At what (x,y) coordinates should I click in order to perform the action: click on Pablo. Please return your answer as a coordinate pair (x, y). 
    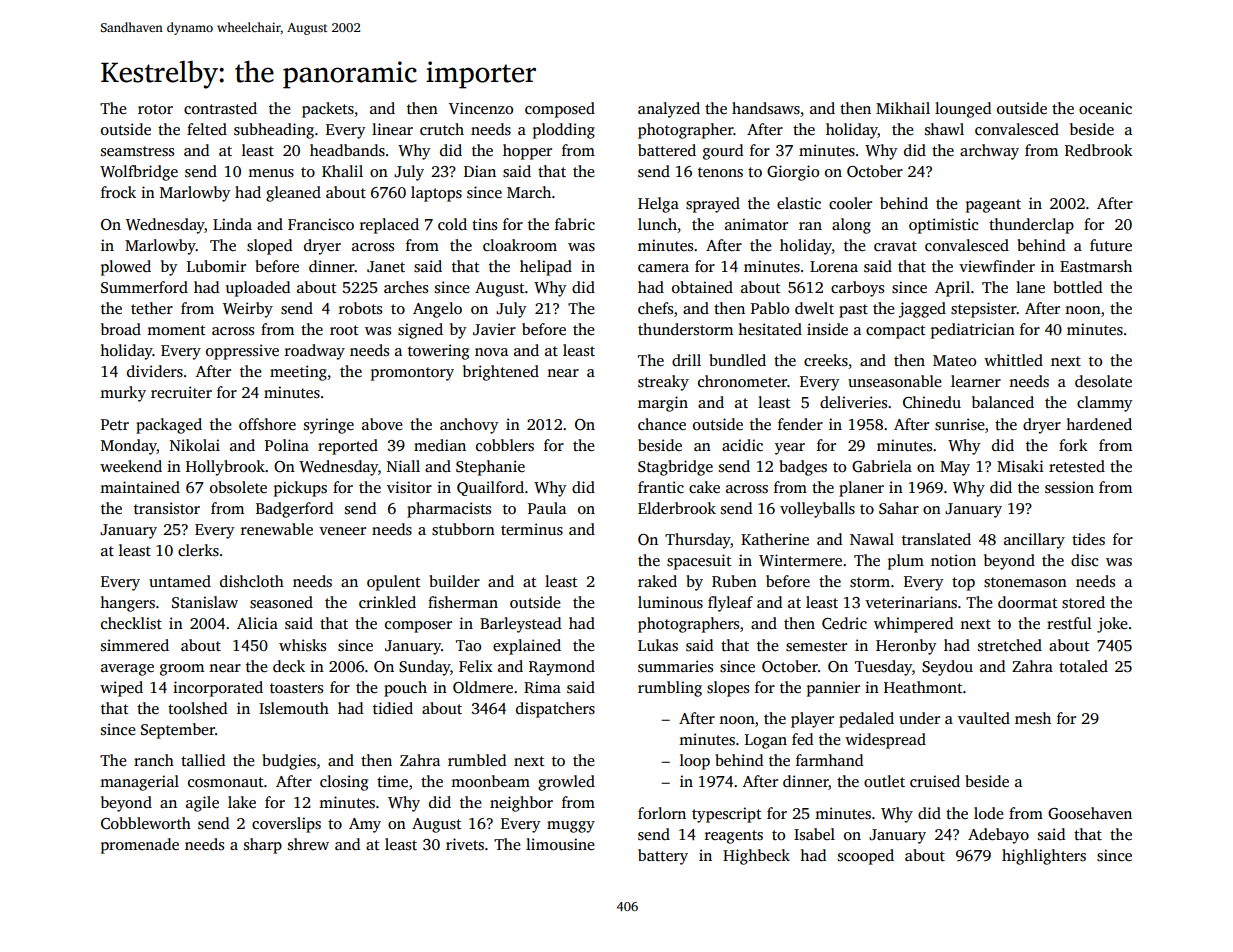
    Looking at the image, I should click on (770, 308).
